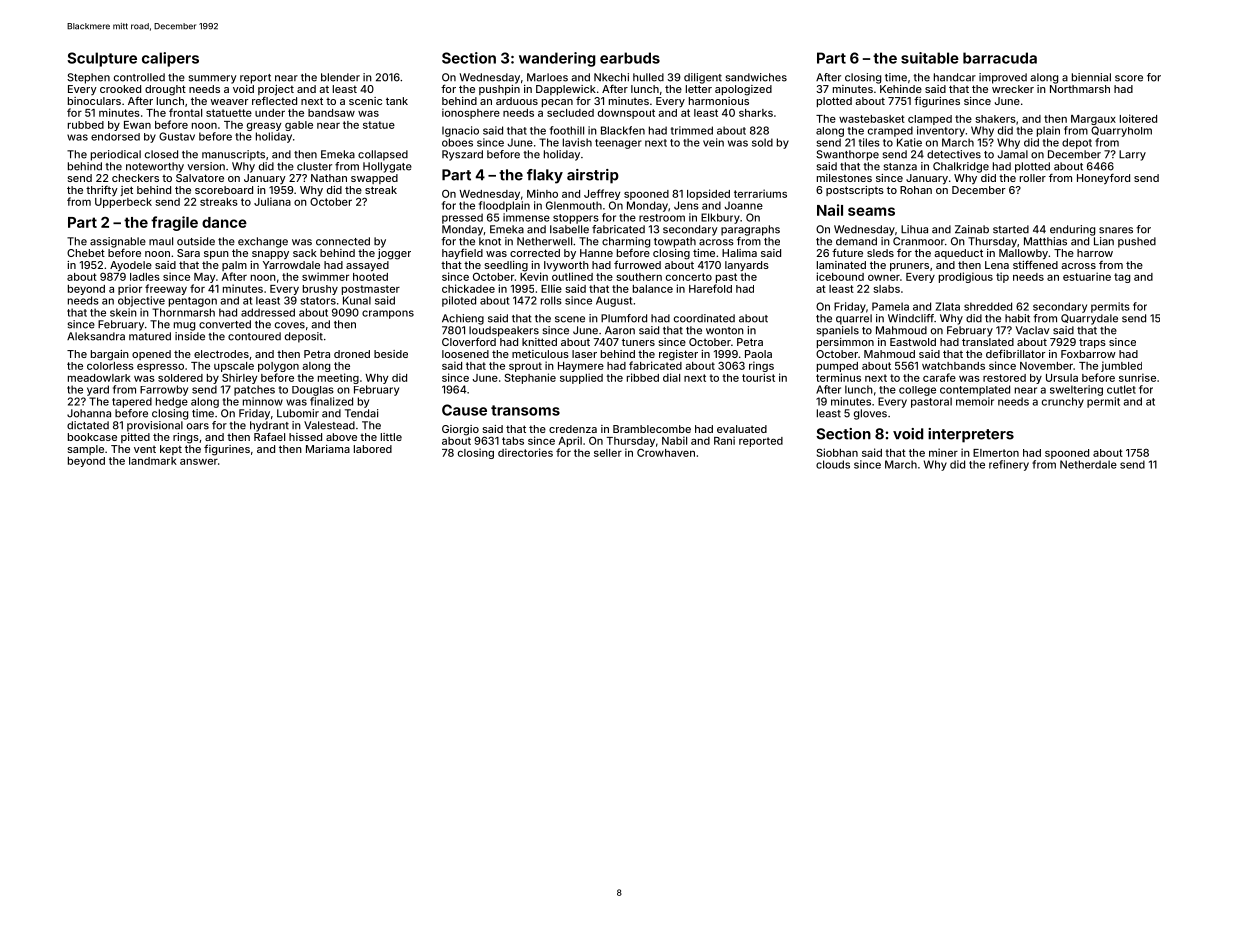 The width and height of the document is (1233, 952). I want to click on apologized, so click(743, 90).
